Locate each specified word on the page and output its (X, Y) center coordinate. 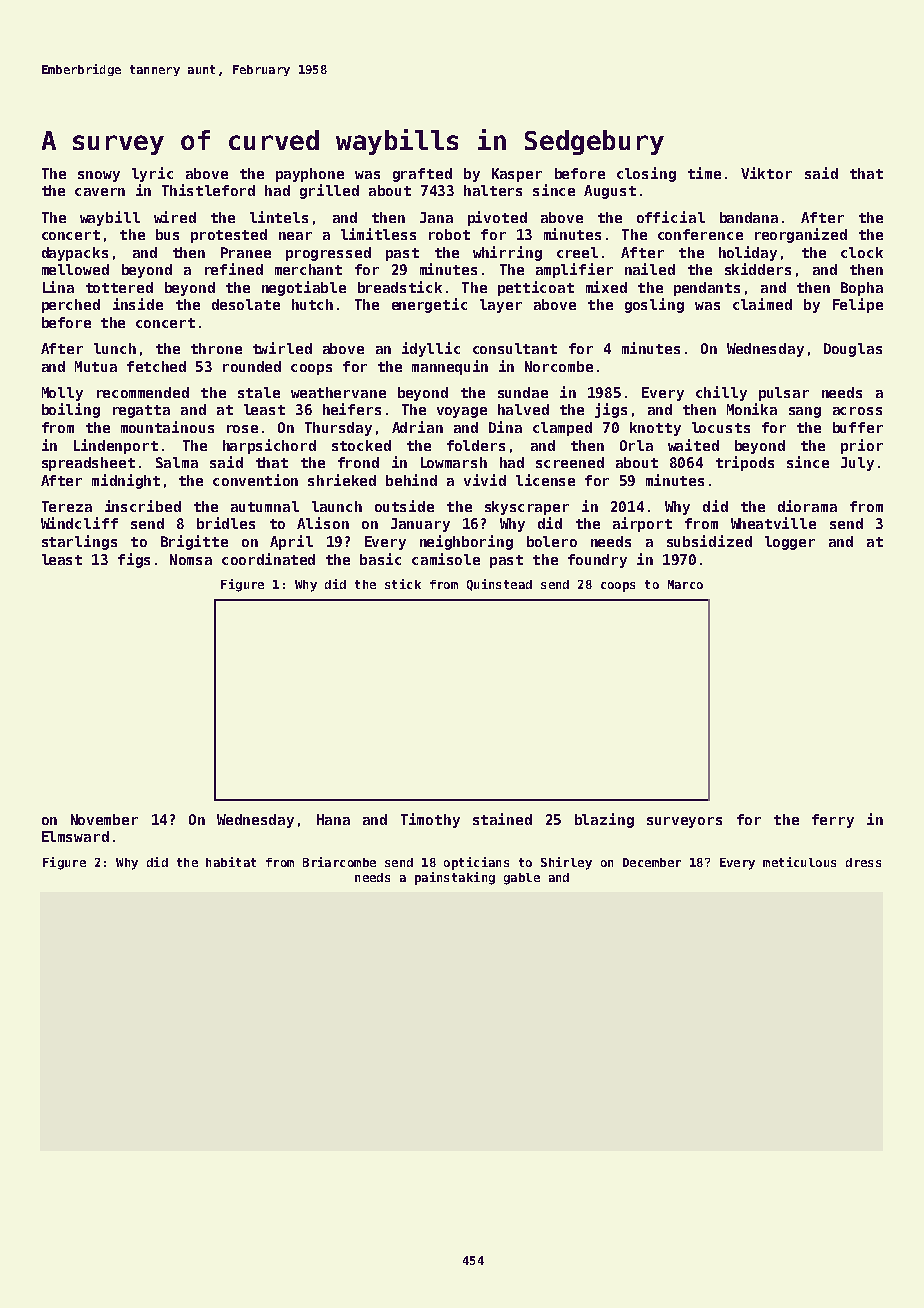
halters (493, 190)
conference (700, 234)
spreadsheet (88, 464)
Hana (333, 819)
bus (167, 234)
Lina (58, 287)
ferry (833, 821)
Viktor (766, 173)
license (545, 480)
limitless (378, 234)
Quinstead (499, 585)
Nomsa (191, 559)
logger (790, 543)
